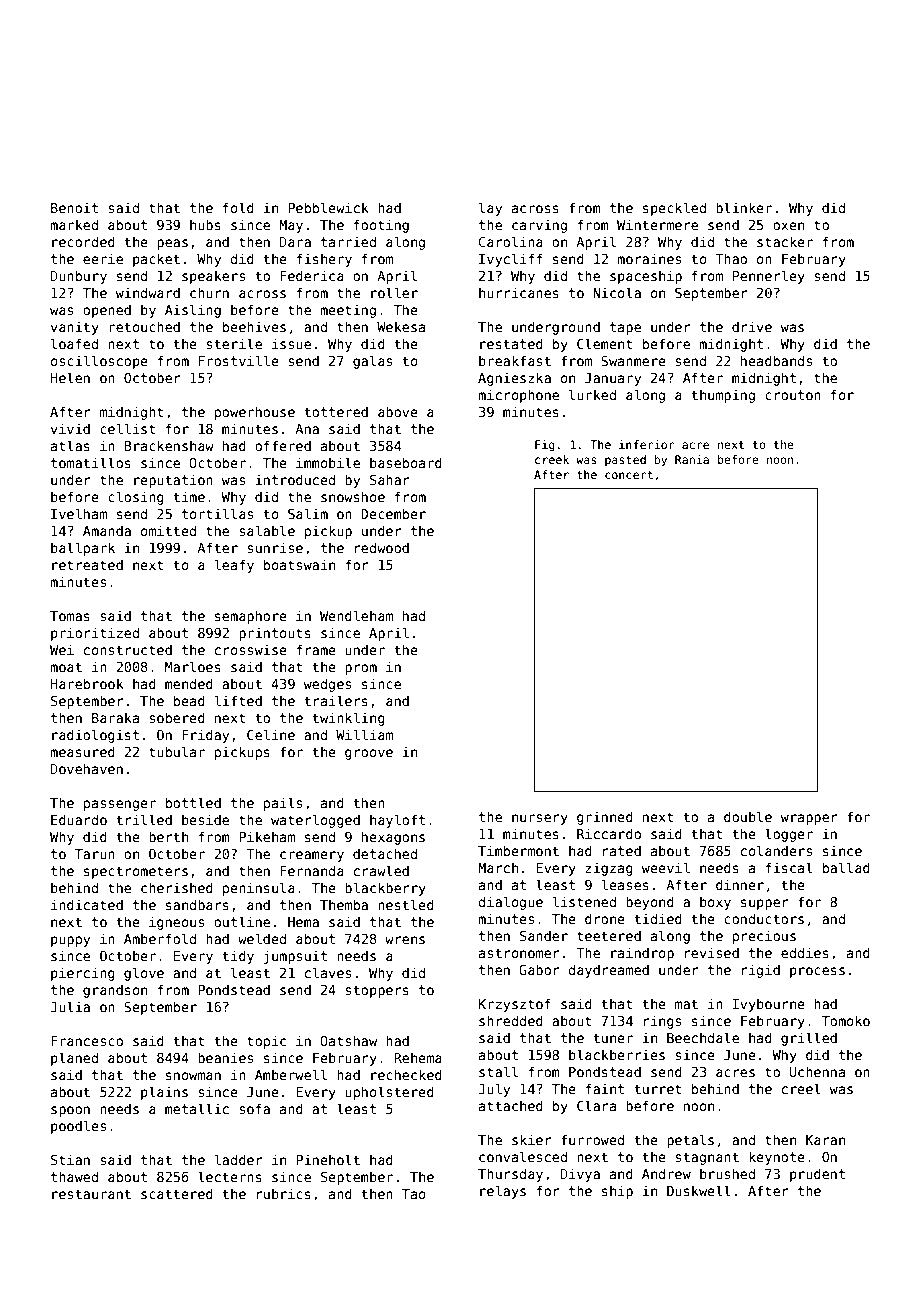 Image resolution: width=924 pixels, height=1308 pixels. Describe the element at coordinates (381, 226) in the image. I see `footing` at that location.
